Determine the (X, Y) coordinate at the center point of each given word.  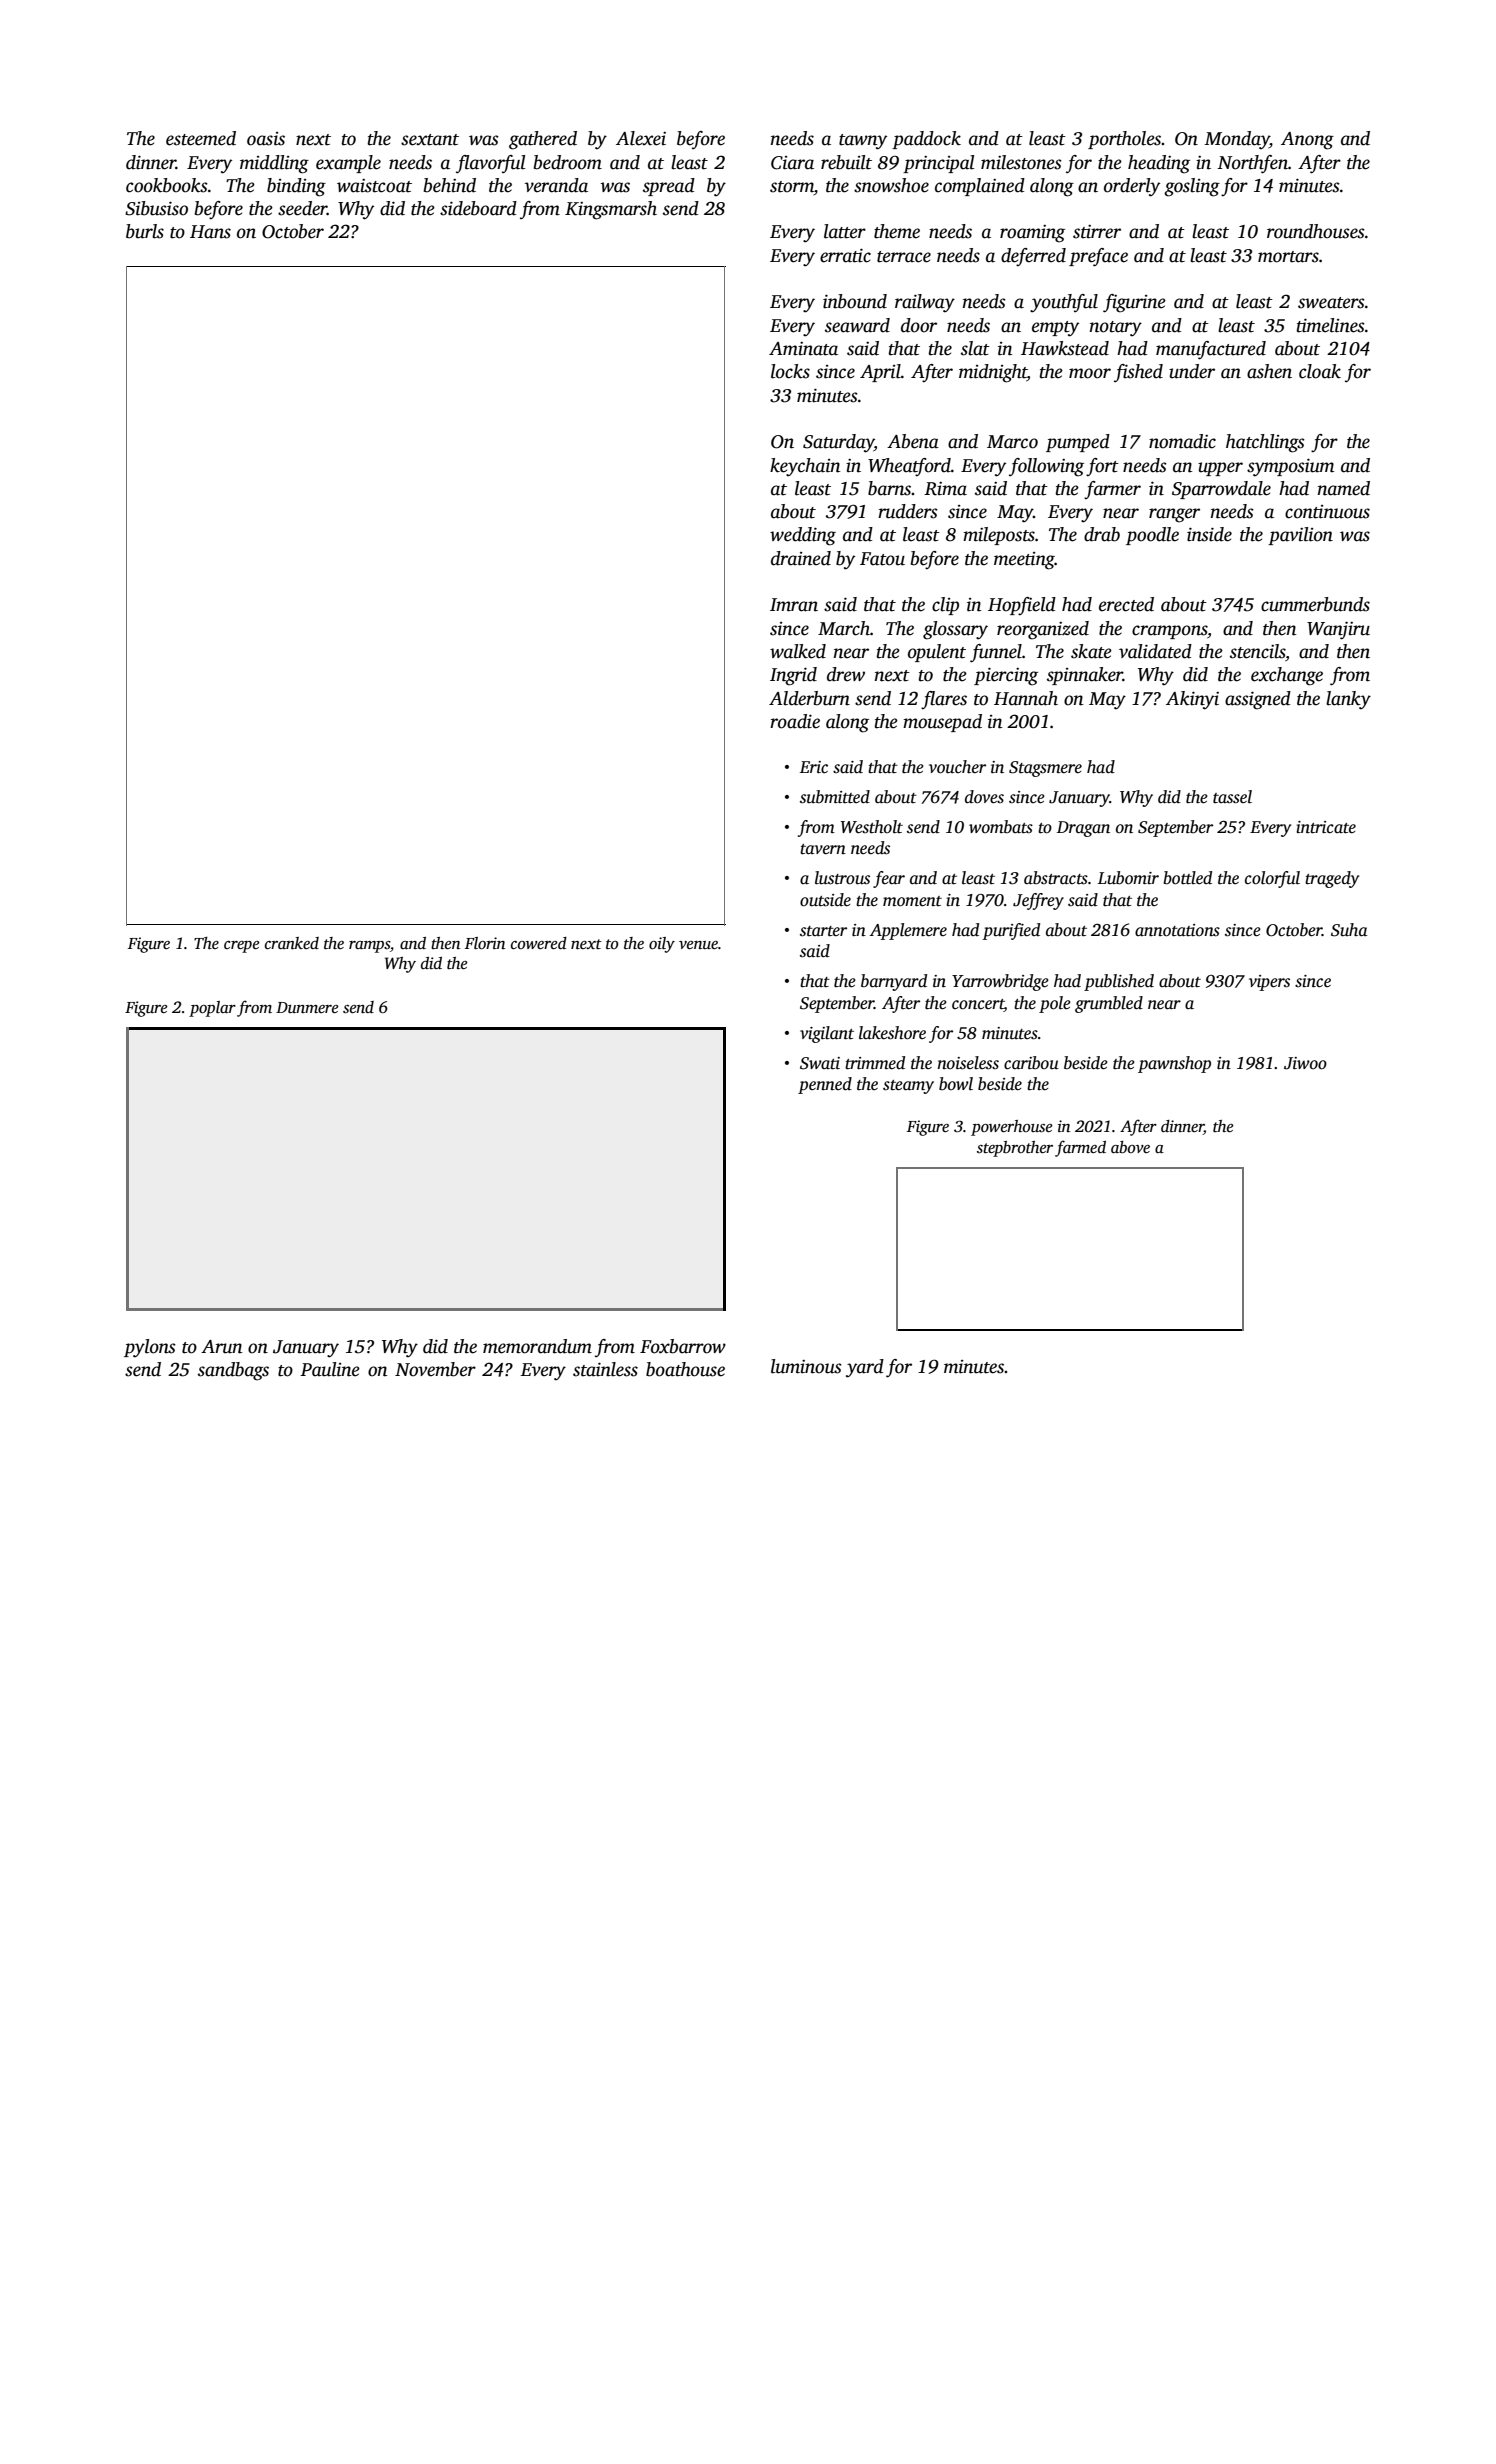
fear (889, 879)
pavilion (1300, 536)
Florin (485, 943)
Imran (794, 605)
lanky (1348, 700)
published (1119, 982)
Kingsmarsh (611, 210)
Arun (222, 1347)
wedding (803, 536)
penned (825, 1085)
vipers (1269, 983)
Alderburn (809, 698)
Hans (210, 232)
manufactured (1211, 350)
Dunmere (307, 1007)
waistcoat (374, 186)
